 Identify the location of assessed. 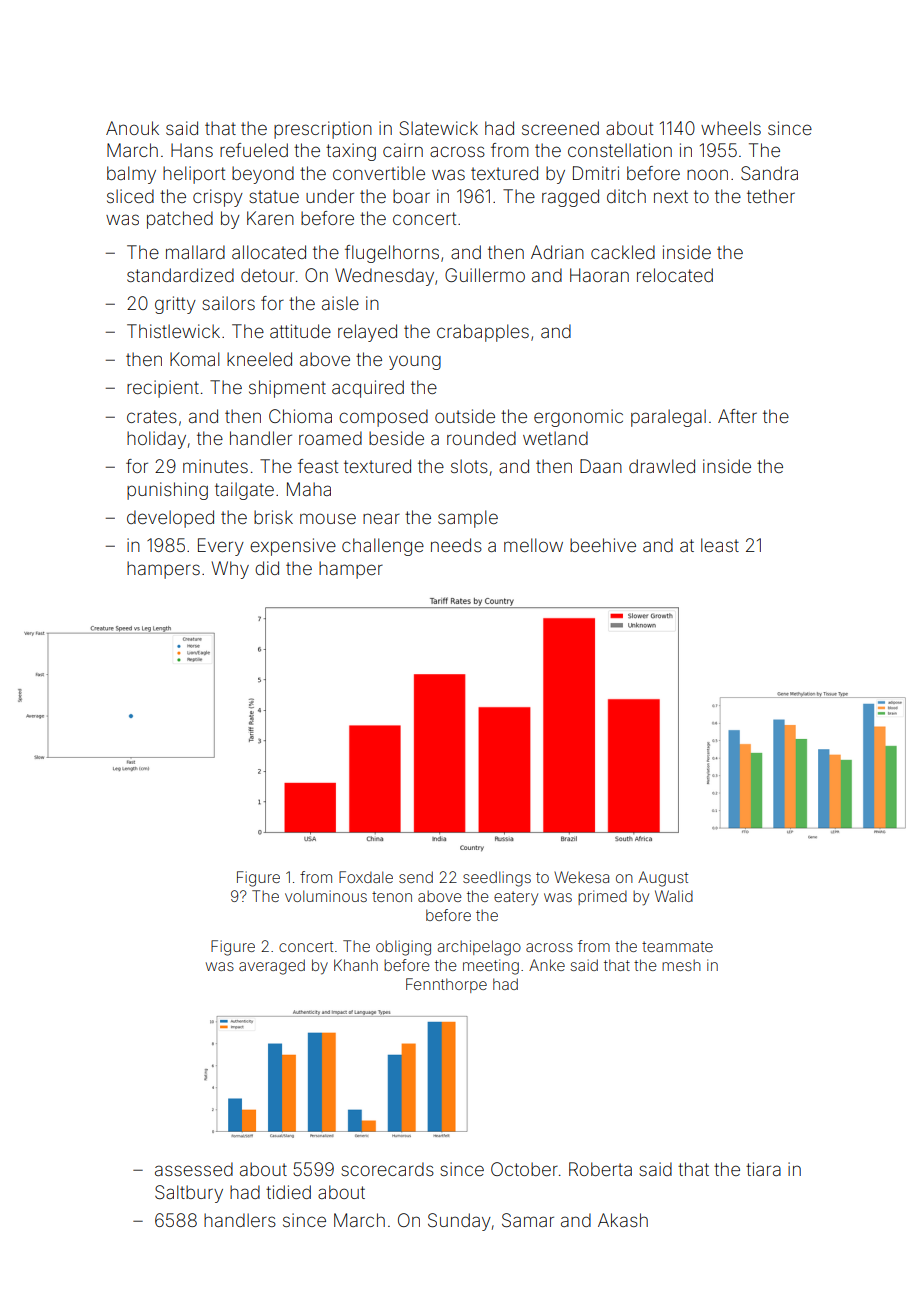
(194, 1169).
